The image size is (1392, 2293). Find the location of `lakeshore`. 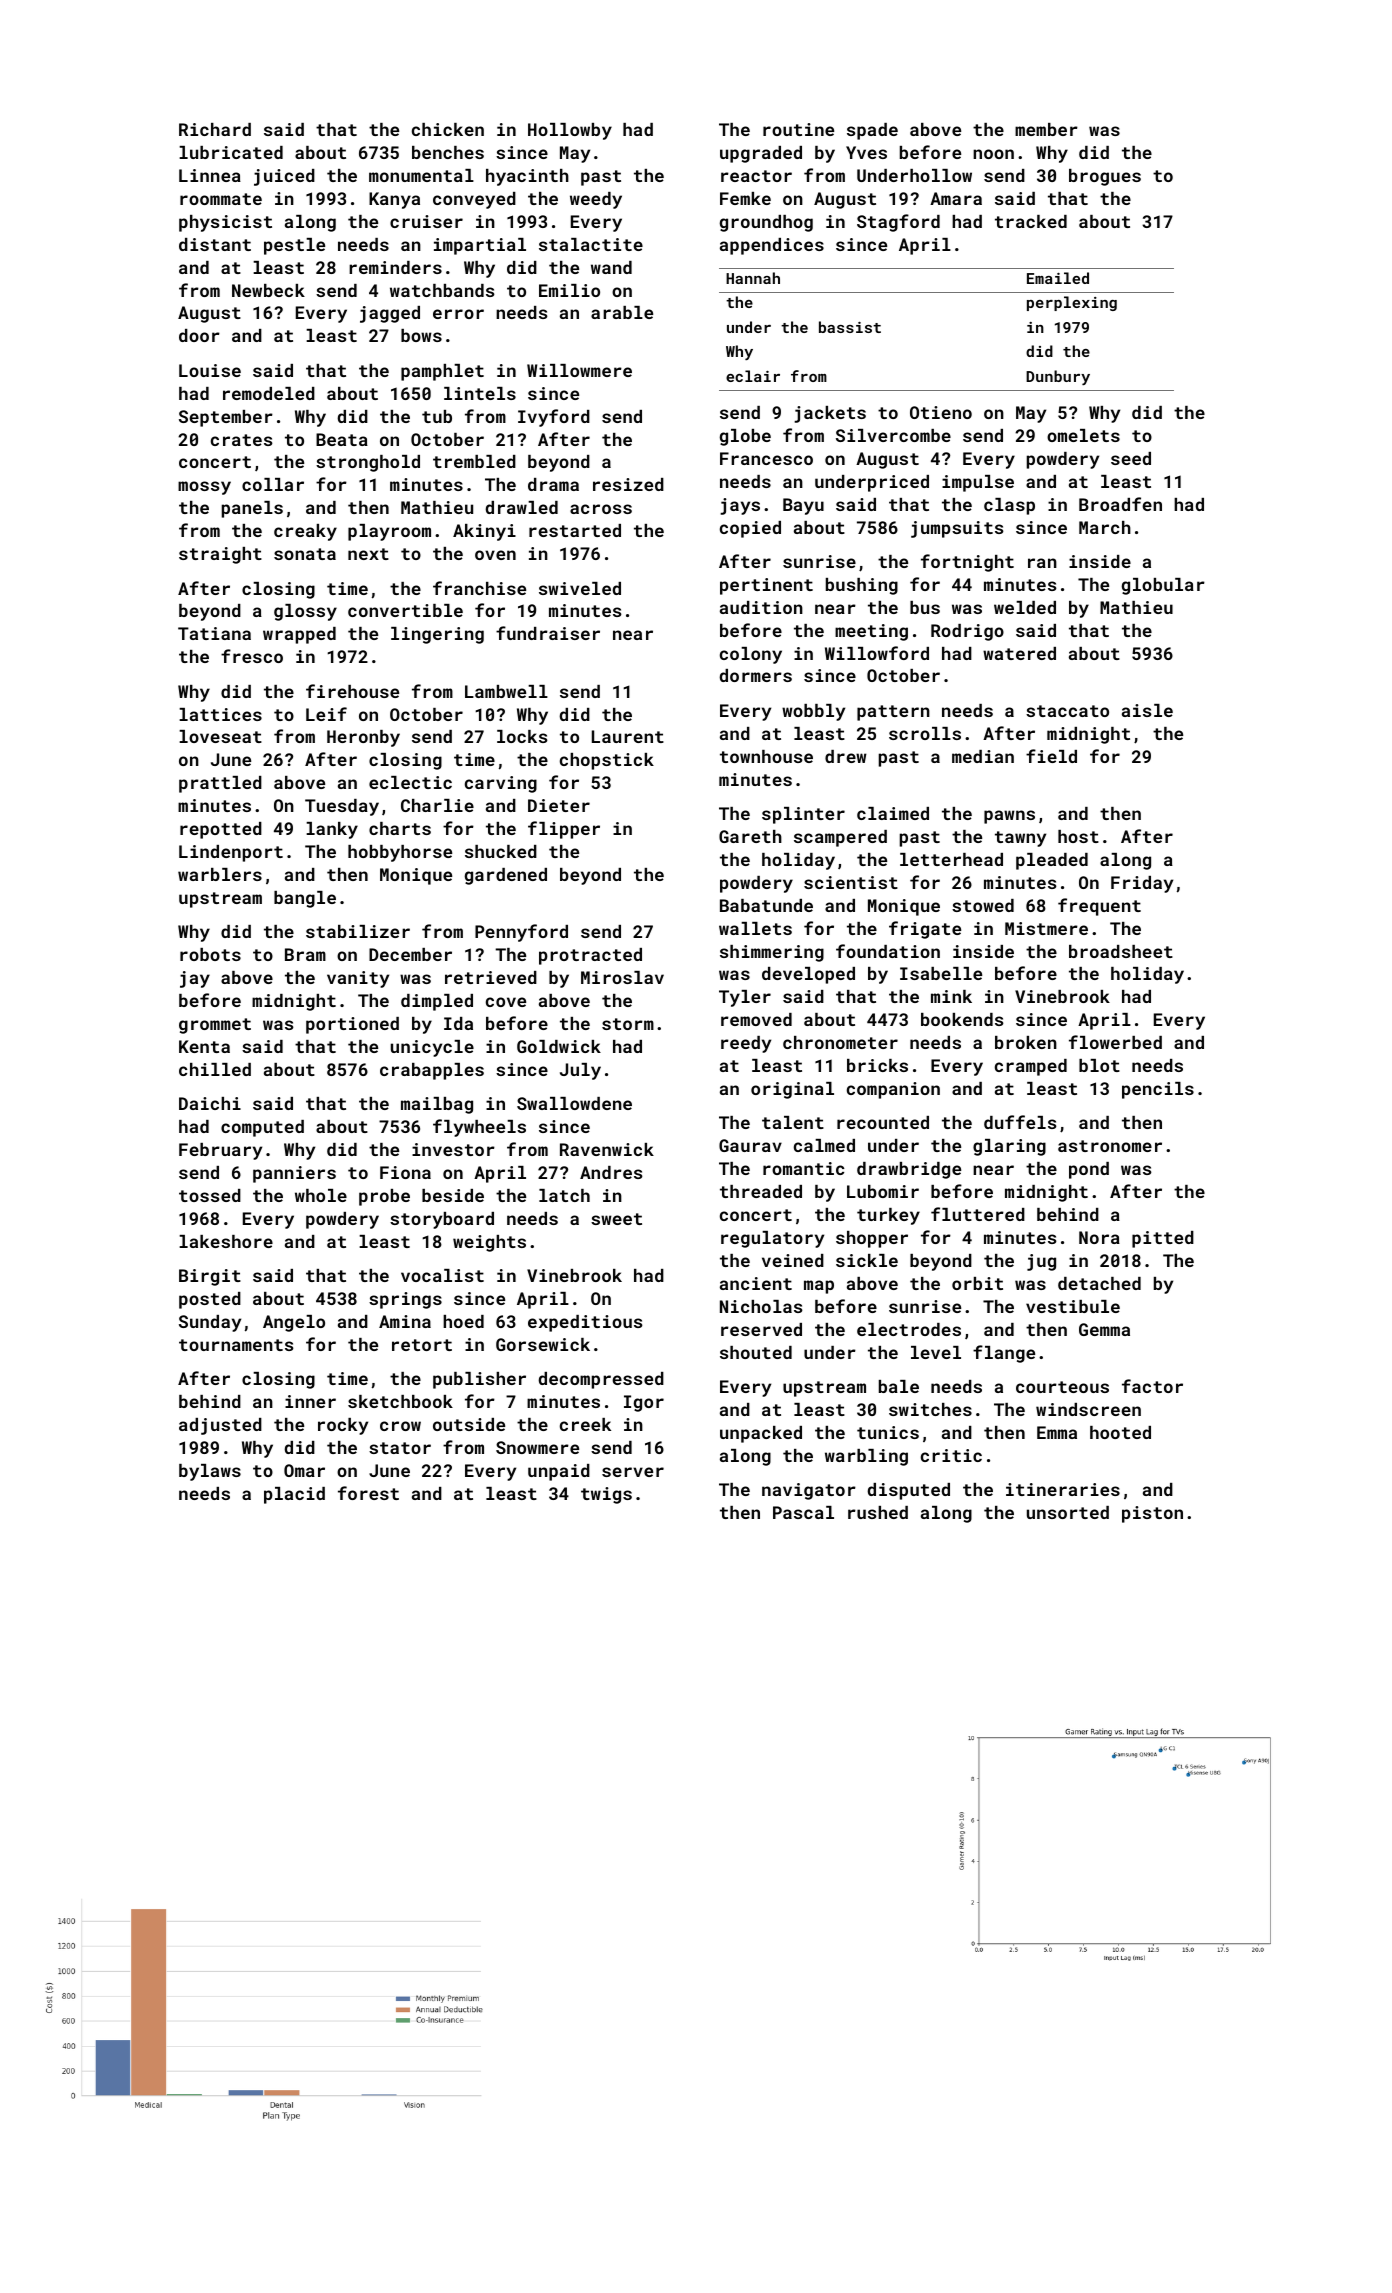

lakeshore is located at coordinates (226, 1241).
